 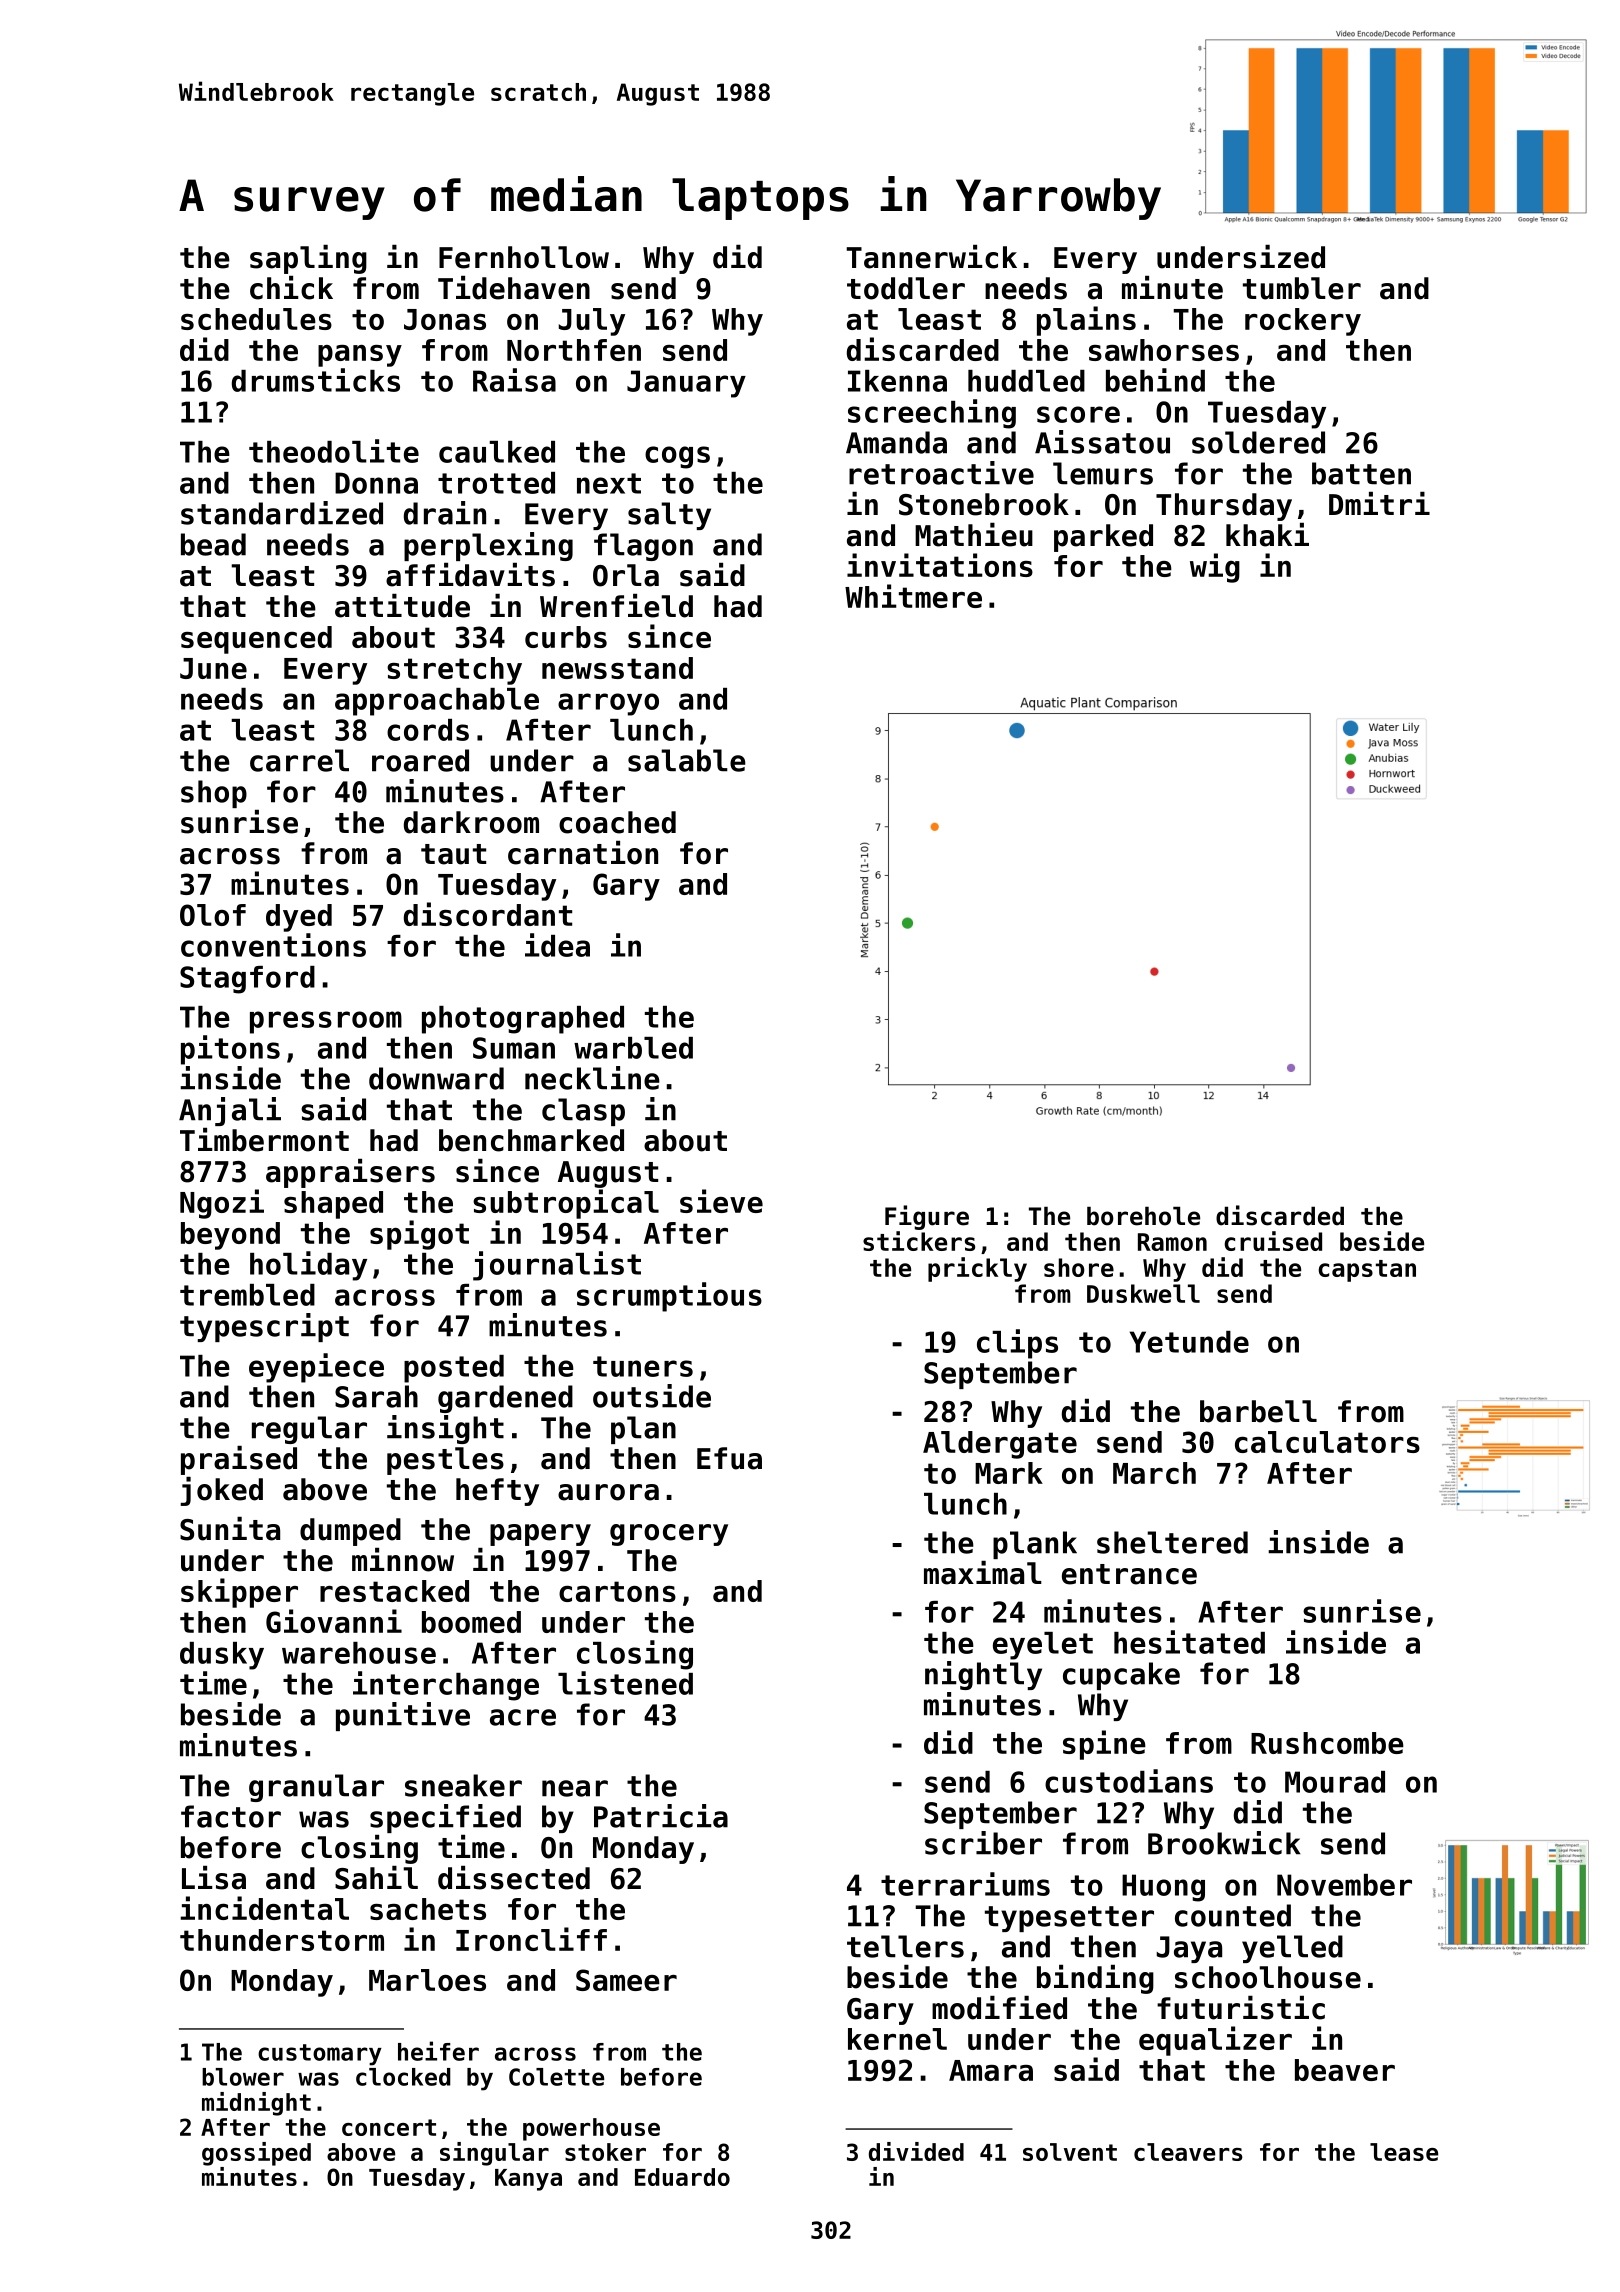 I want to click on sneaker, so click(x=463, y=1785).
